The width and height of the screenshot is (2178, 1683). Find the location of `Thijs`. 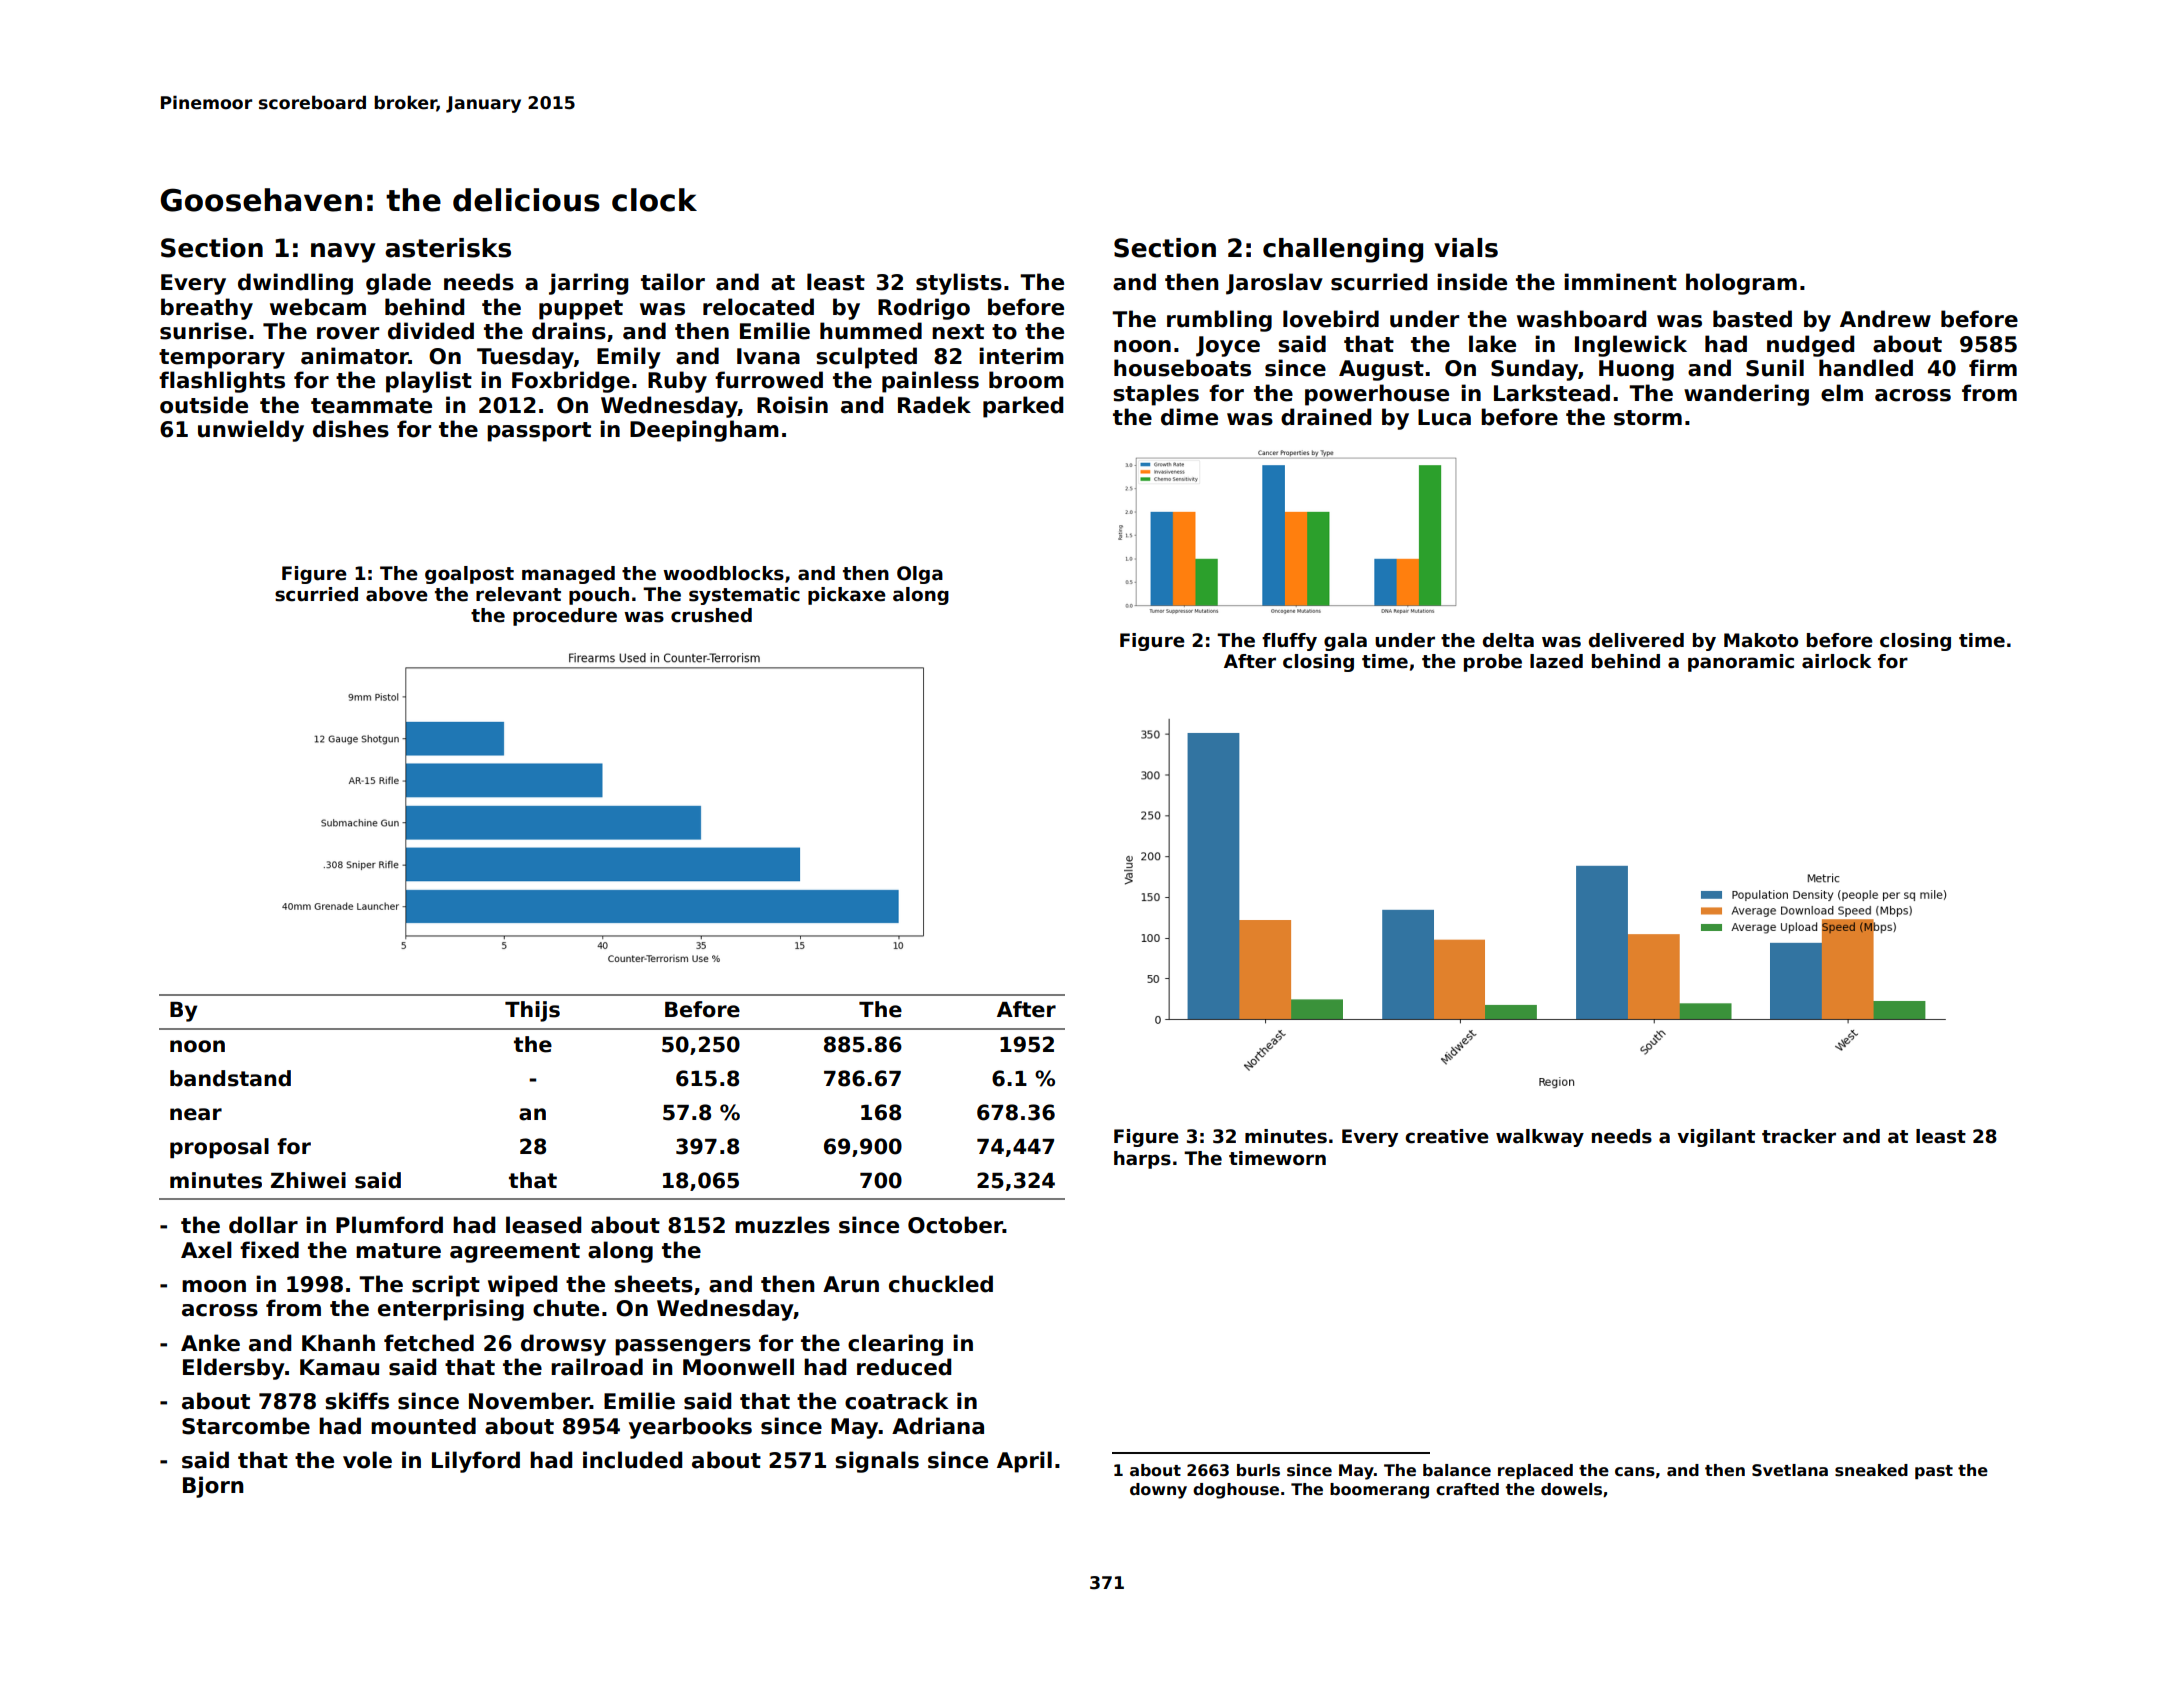

Thijs is located at coordinates (532, 1011).
